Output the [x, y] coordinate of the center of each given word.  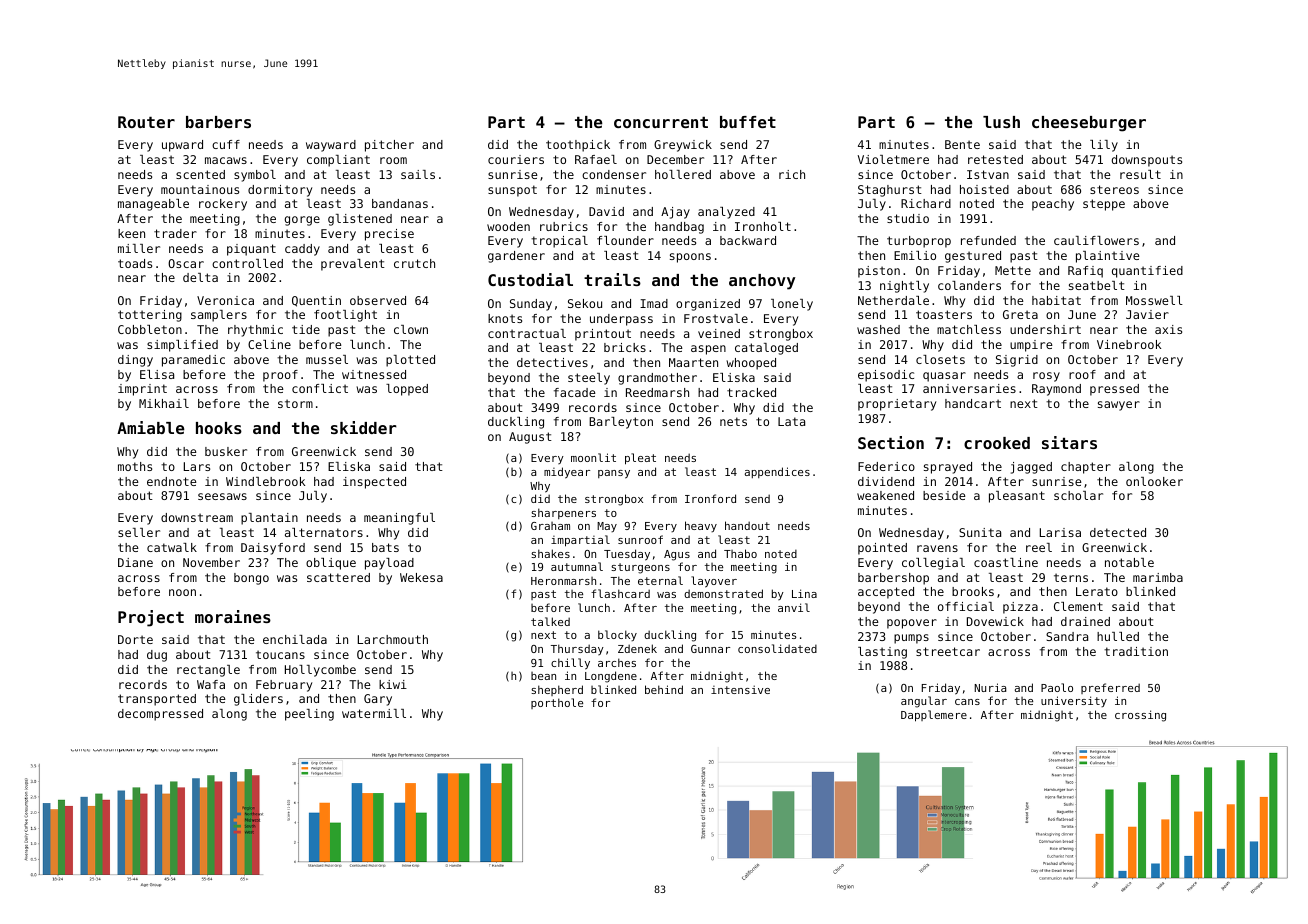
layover [714, 582]
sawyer [1119, 406]
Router [146, 122]
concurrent [661, 122]
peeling [309, 715]
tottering [150, 316]
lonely [792, 305]
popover [912, 624]
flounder [625, 240]
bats [385, 547]
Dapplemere [934, 716]
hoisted [984, 189]
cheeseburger [1089, 124]
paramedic [193, 361]
